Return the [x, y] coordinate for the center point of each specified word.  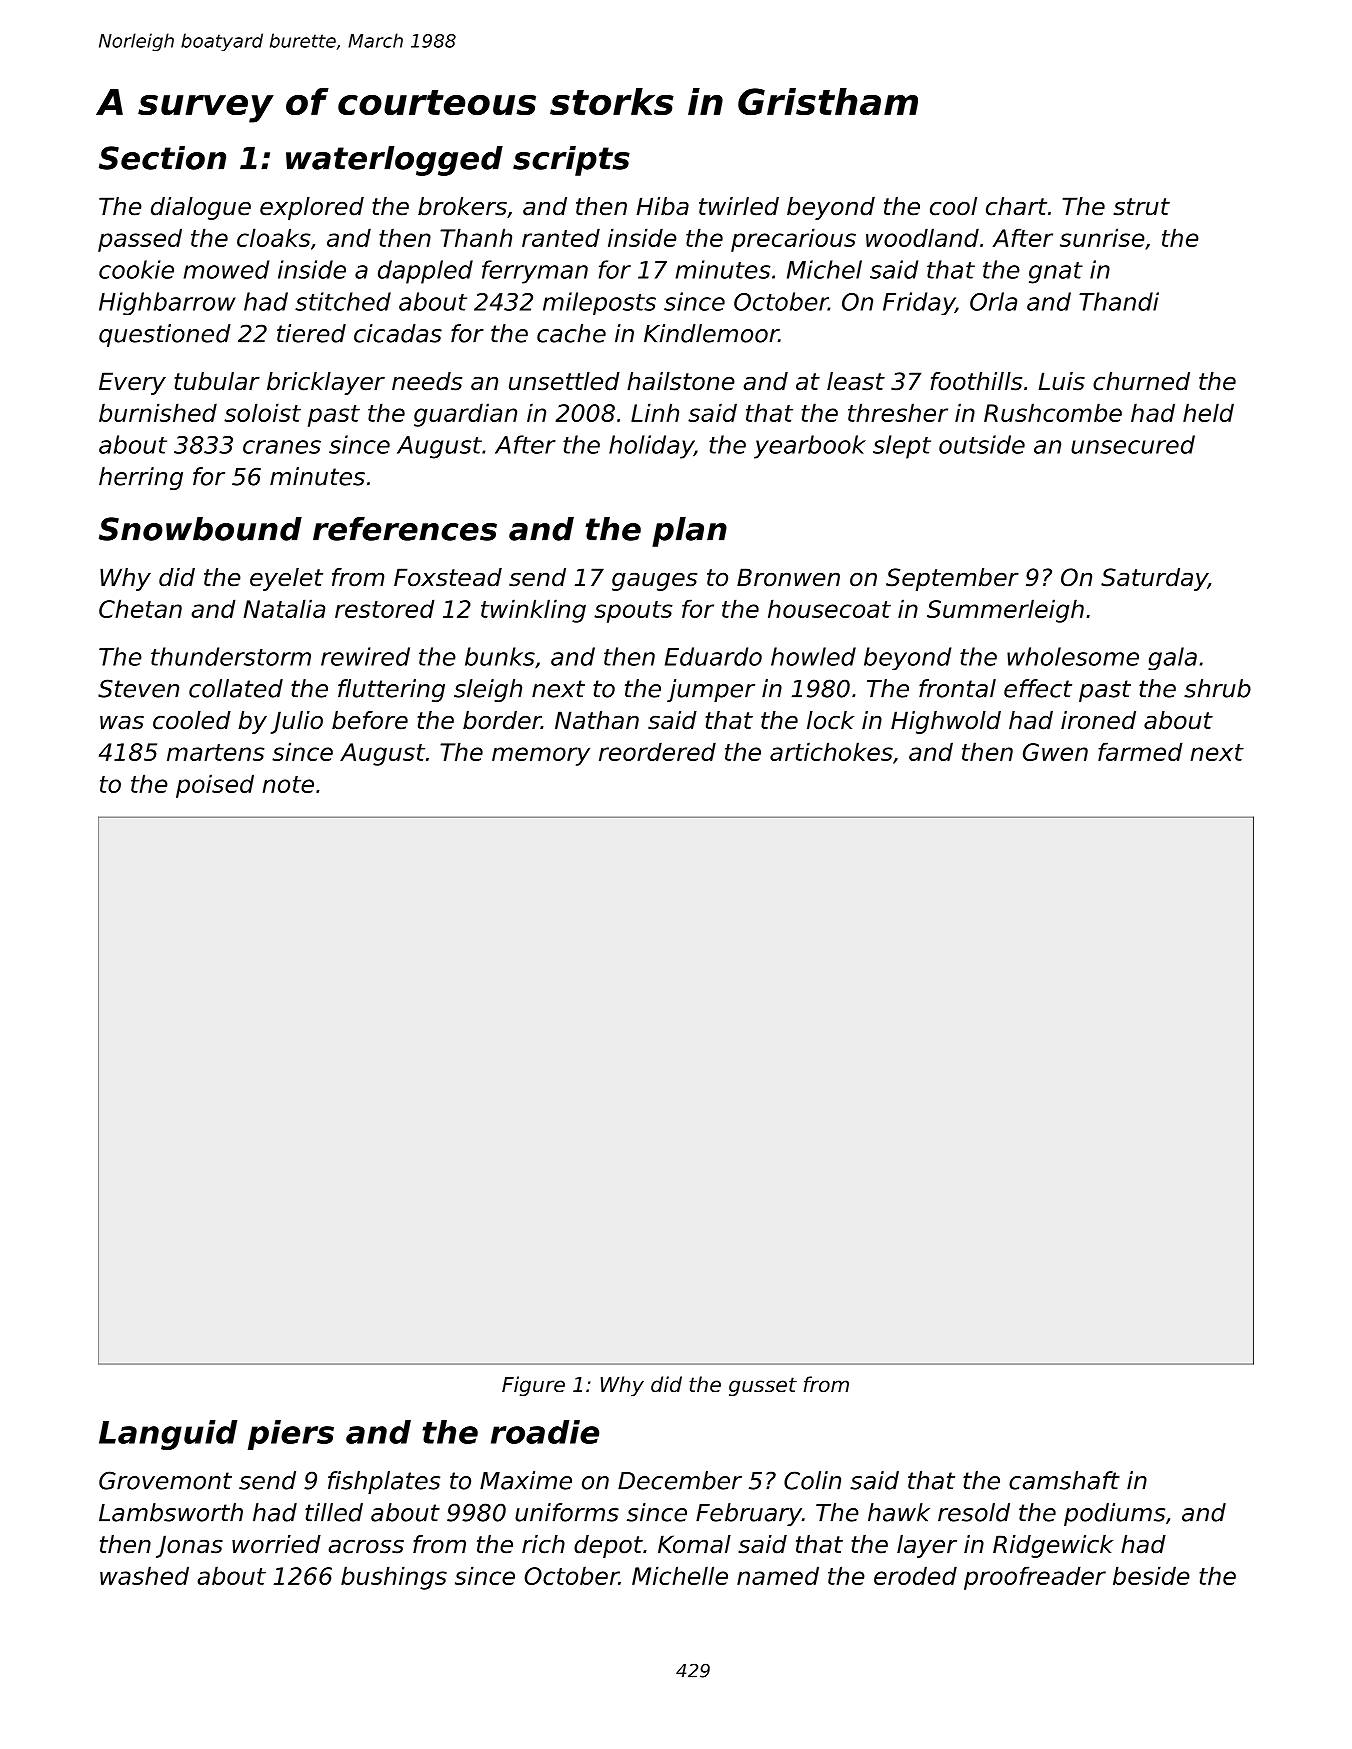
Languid [168, 1435]
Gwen [1055, 752]
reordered [657, 751]
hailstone [681, 381]
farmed [1140, 751]
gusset [763, 1386]
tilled [334, 1512]
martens [216, 752]
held [1208, 412]
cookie [136, 269]
